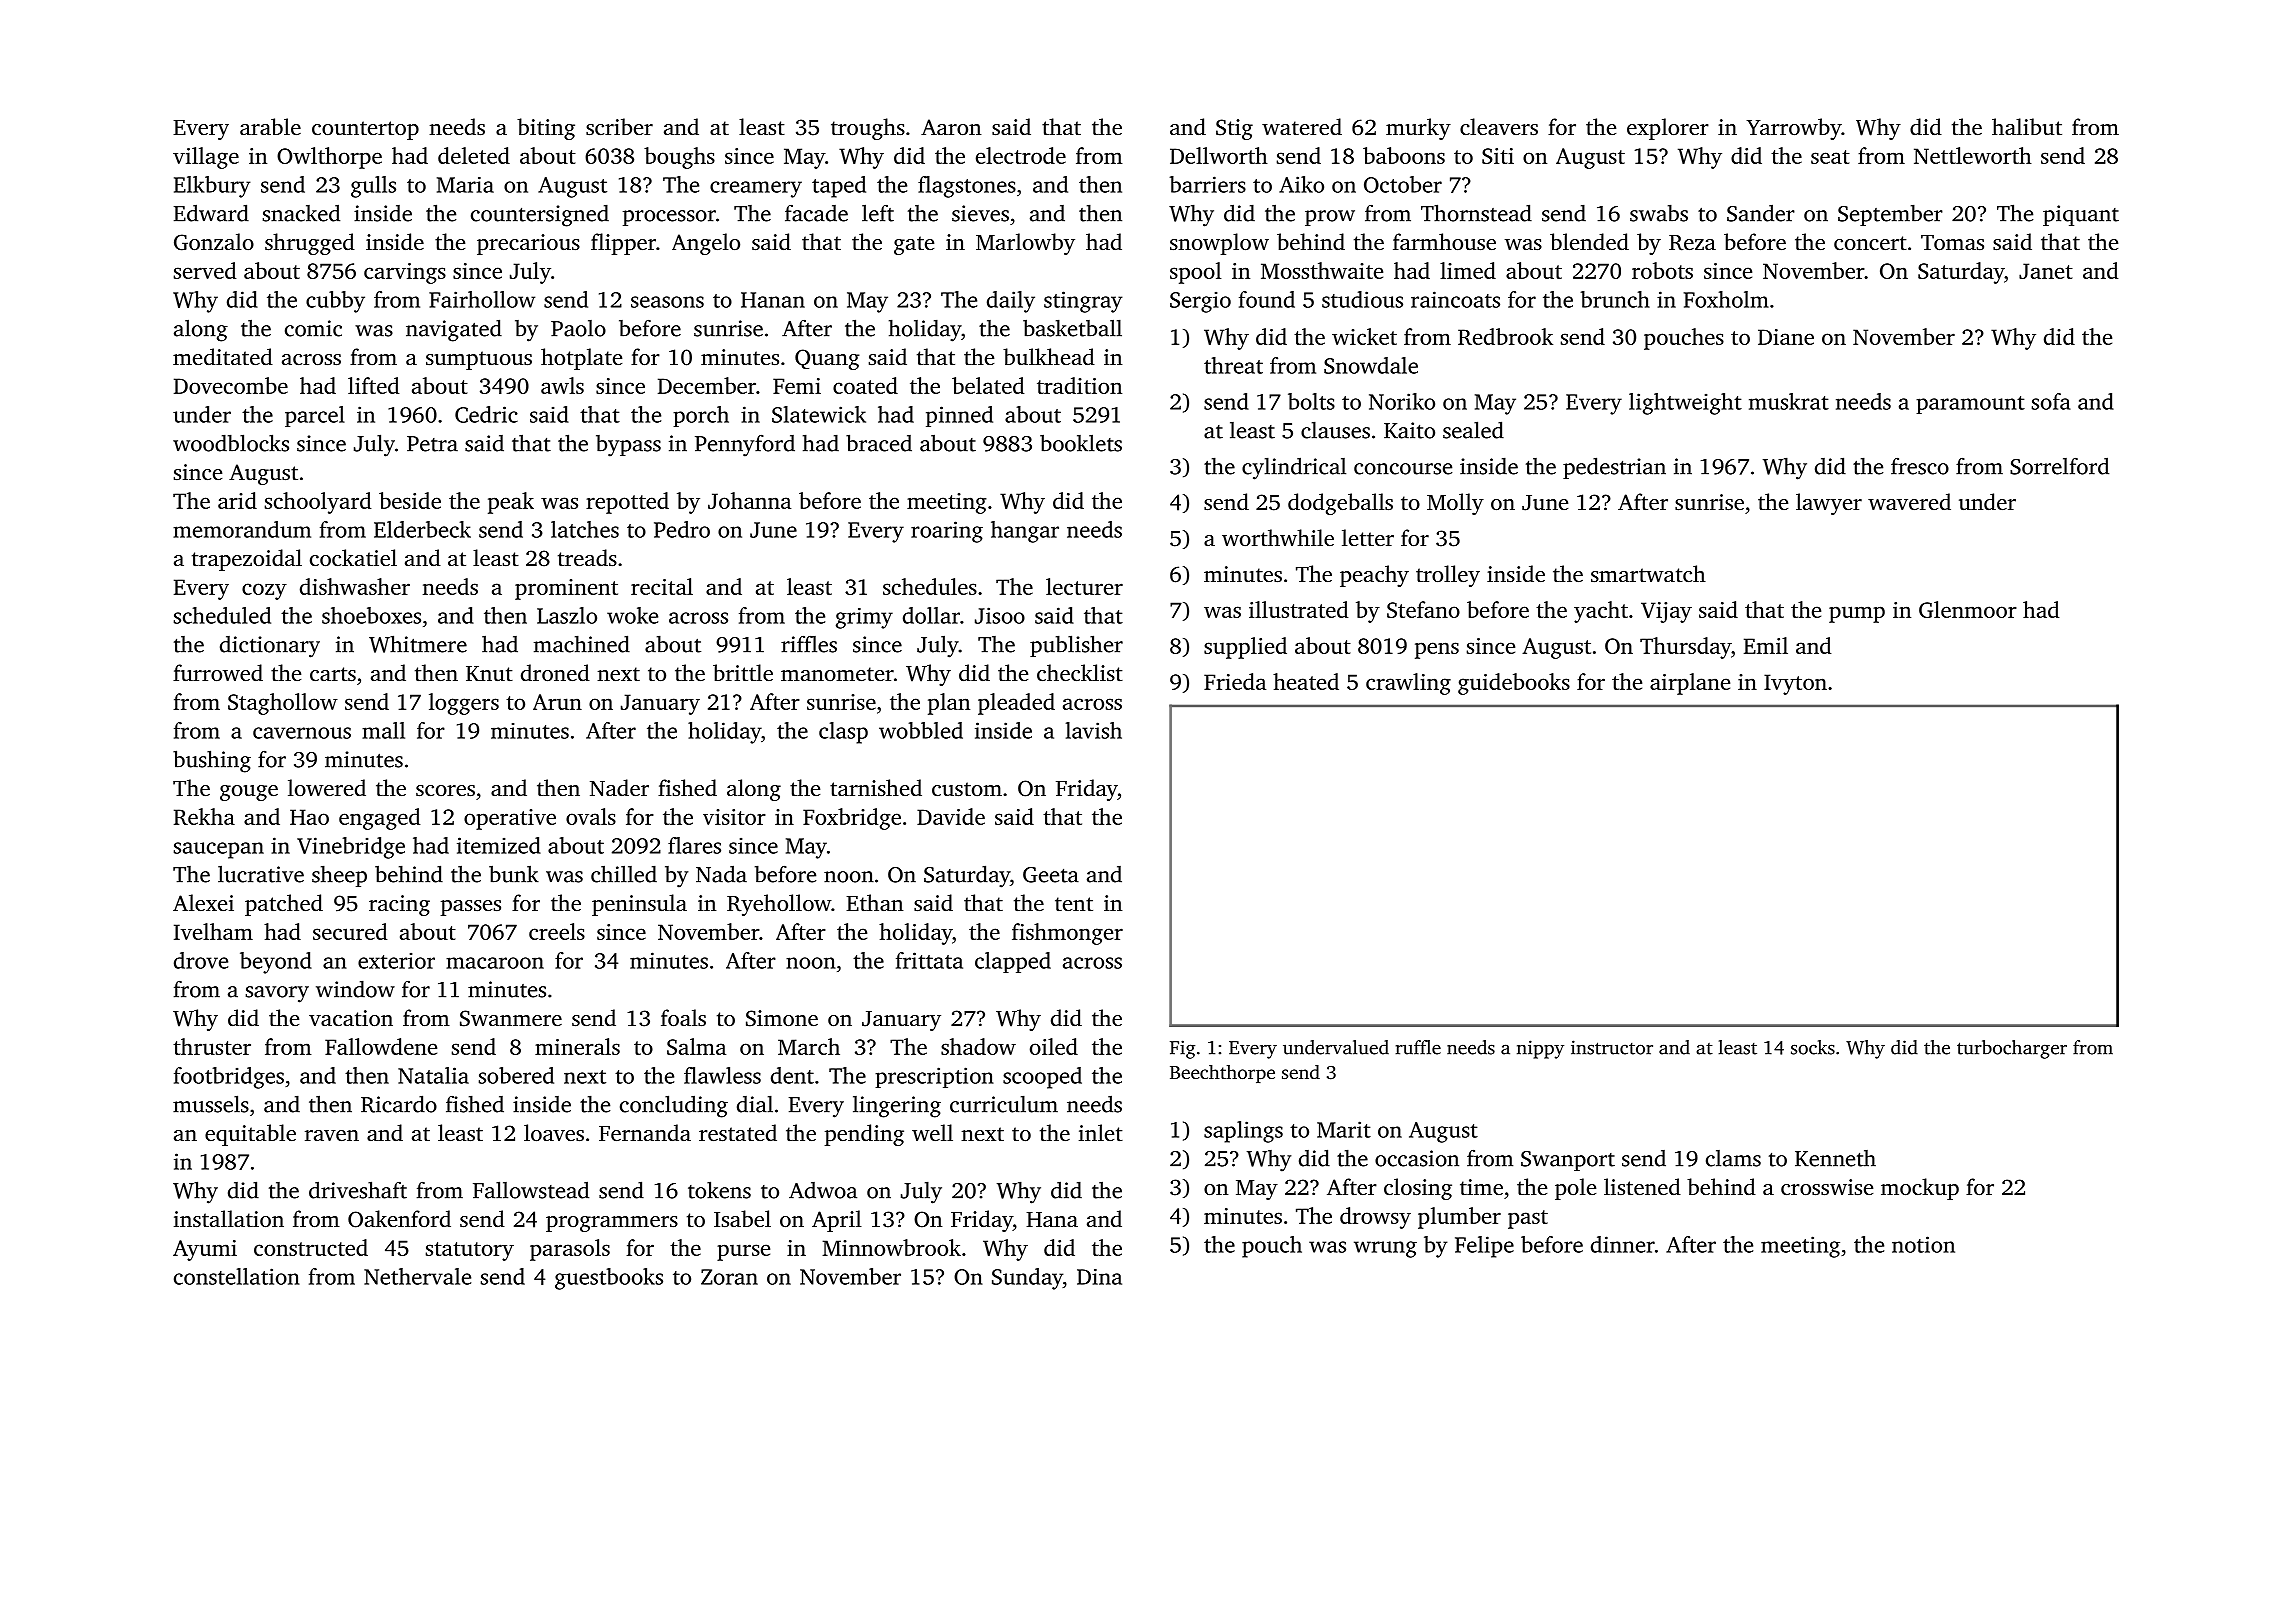 The height and width of the image is (1620, 2292). Describe the element at coordinates (270, 127) in the image. I see `arable` at that location.
